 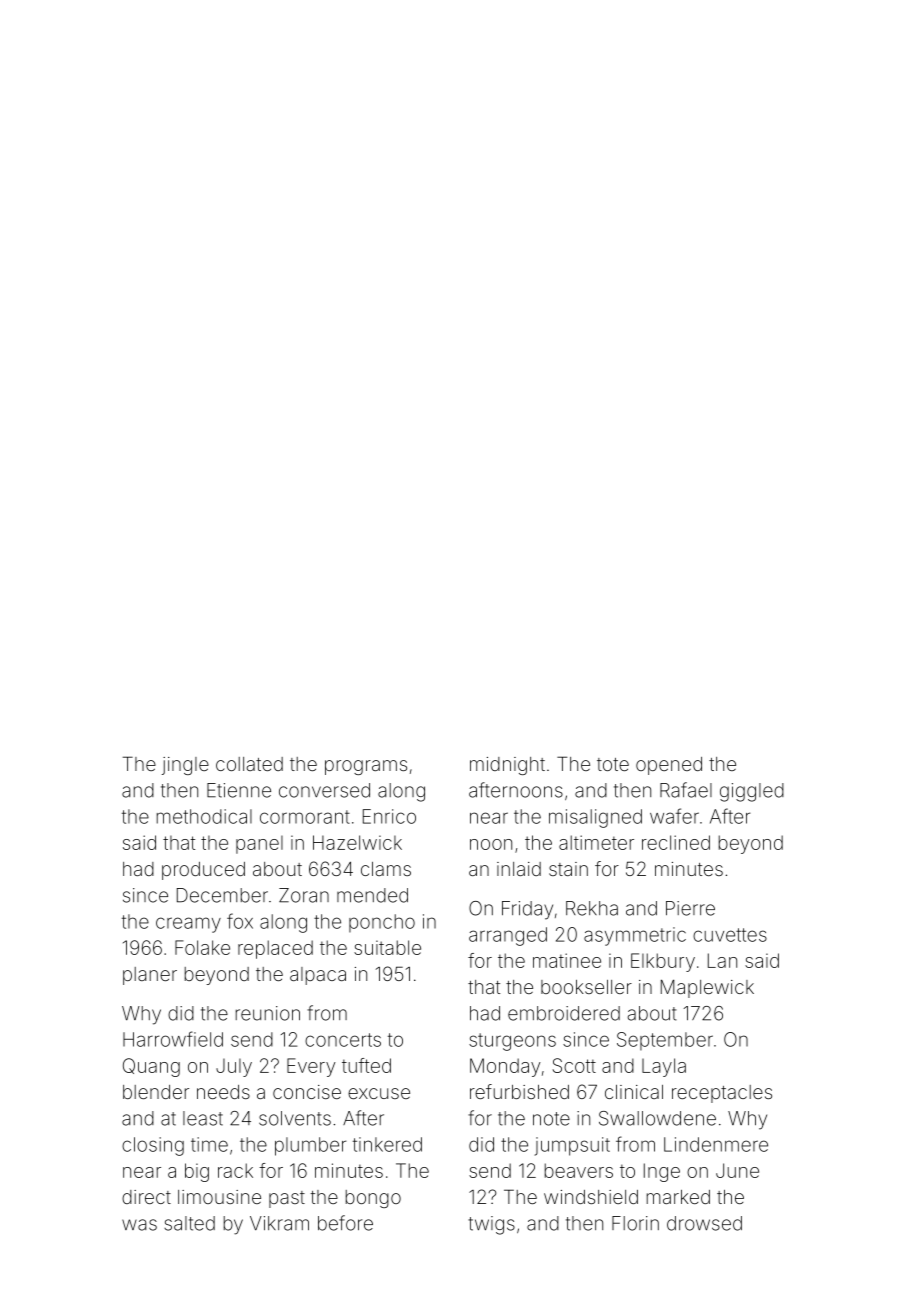 What do you see at coordinates (156, 1092) in the page?
I see `blender` at bounding box center [156, 1092].
